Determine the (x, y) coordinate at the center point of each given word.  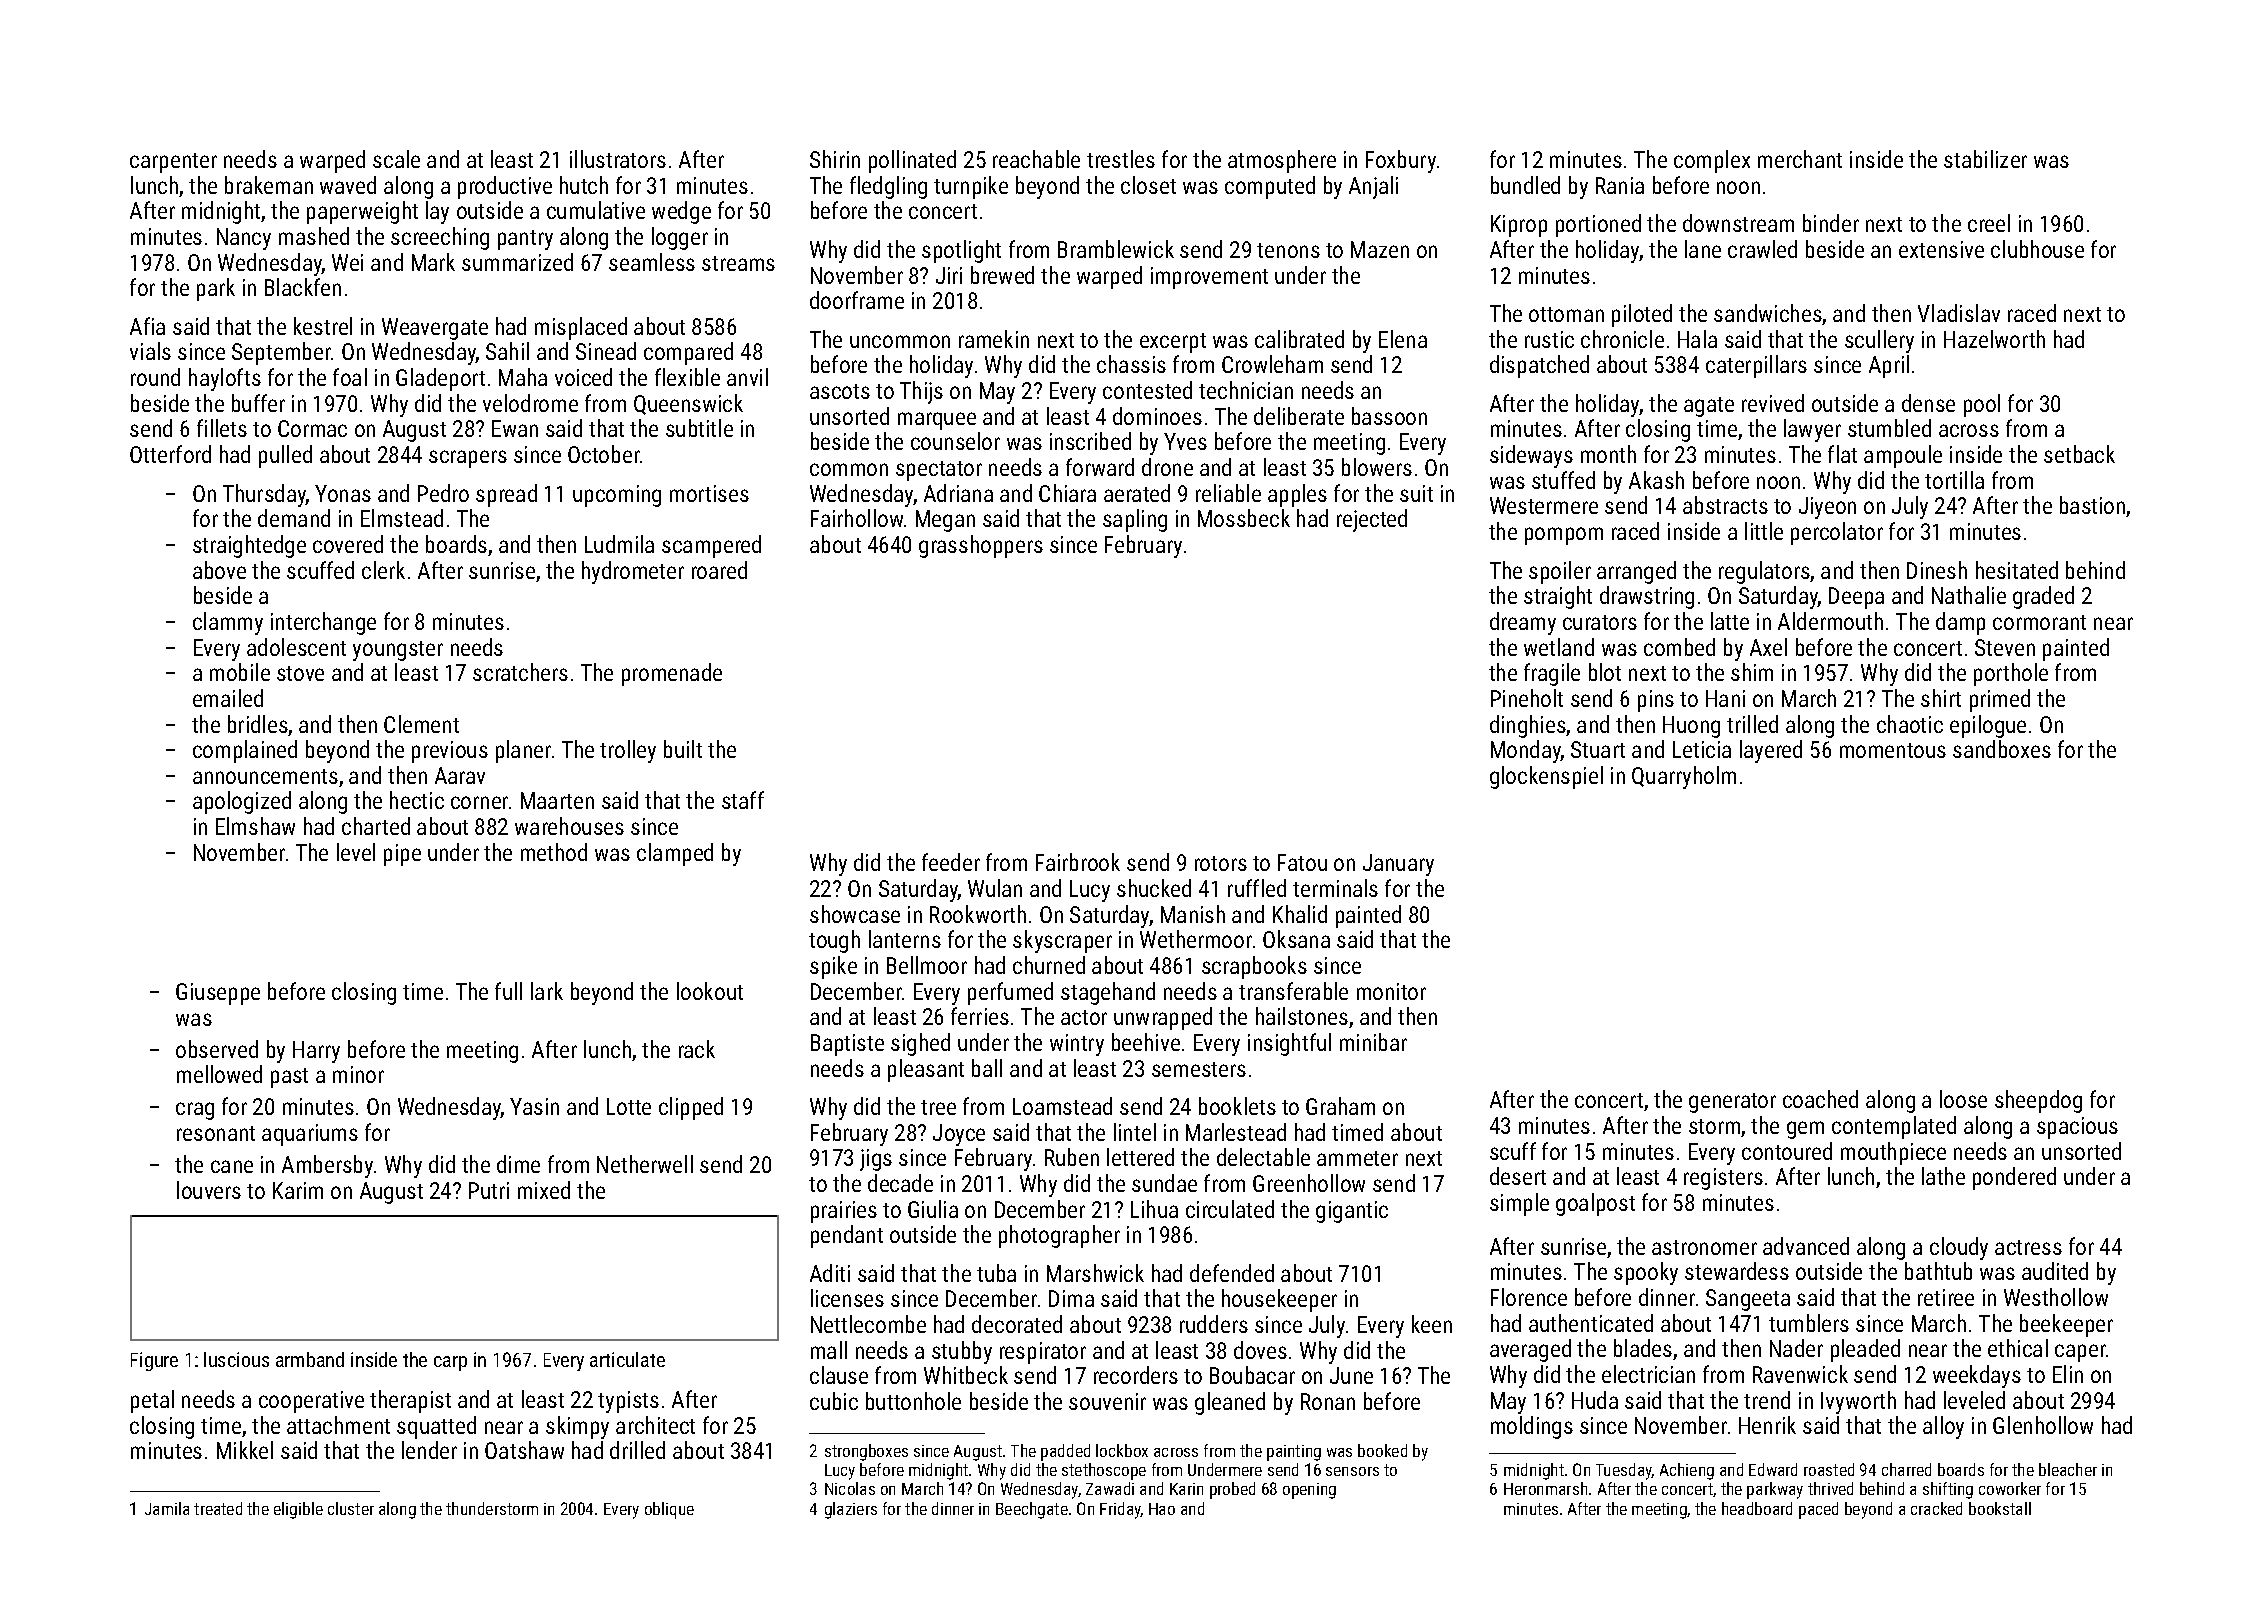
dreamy (1523, 623)
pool (1982, 405)
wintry (1077, 1045)
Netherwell (645, 1164)
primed (2000, 700)
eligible (298, 1510)
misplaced (581, 328)
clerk (383, 570)
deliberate (1299, 416)
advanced (1806, 1246)
